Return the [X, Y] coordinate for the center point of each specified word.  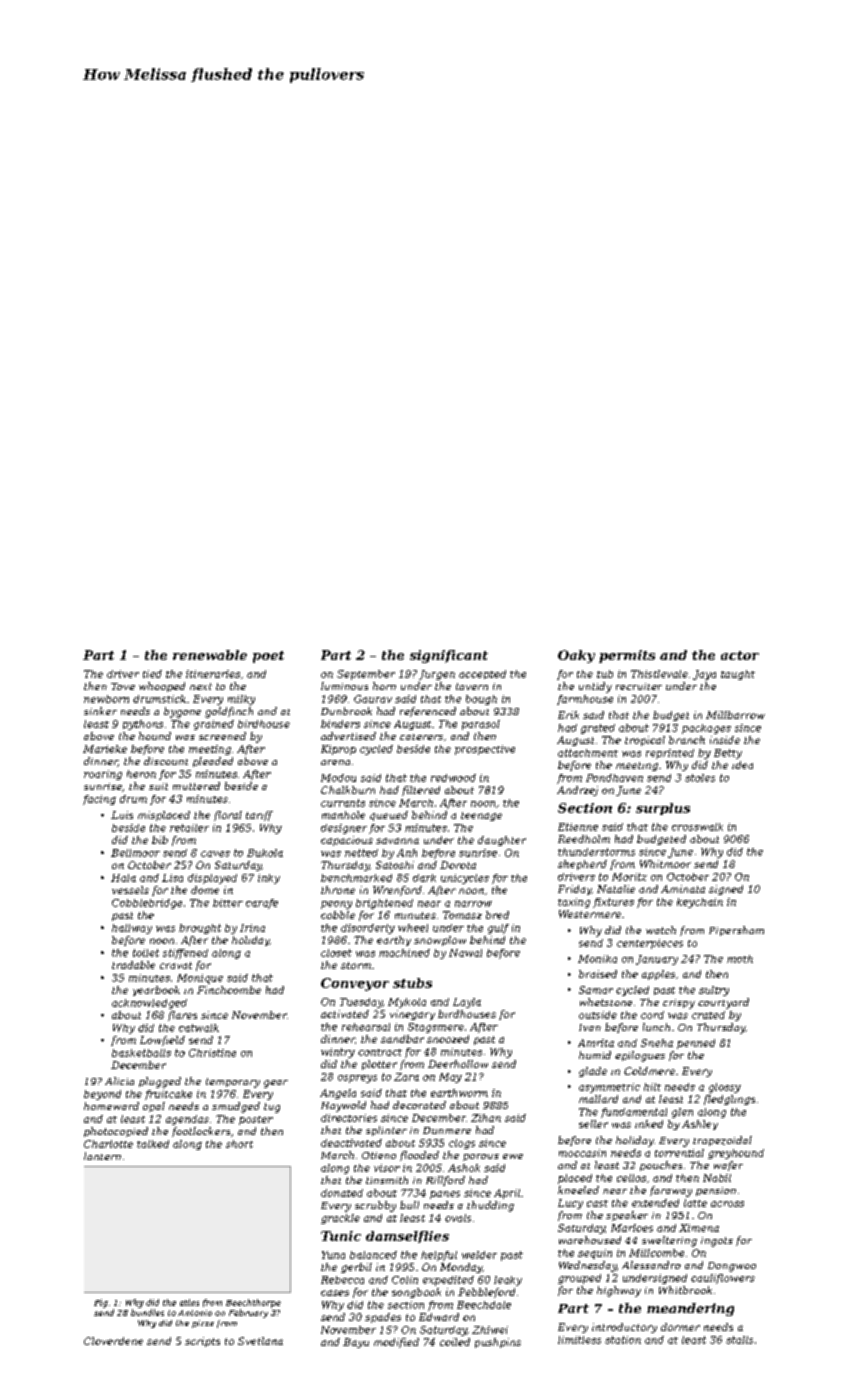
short [239, 1144]
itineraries [213, 674]
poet [268, 657]
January [657, 960]
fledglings [729, 1100]
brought [200, 929]
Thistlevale [659, 674]
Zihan [486, 1118]
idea [742, 765]
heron [141, 774]
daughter [502, 841]
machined [404, 953]
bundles [147, 1312]
